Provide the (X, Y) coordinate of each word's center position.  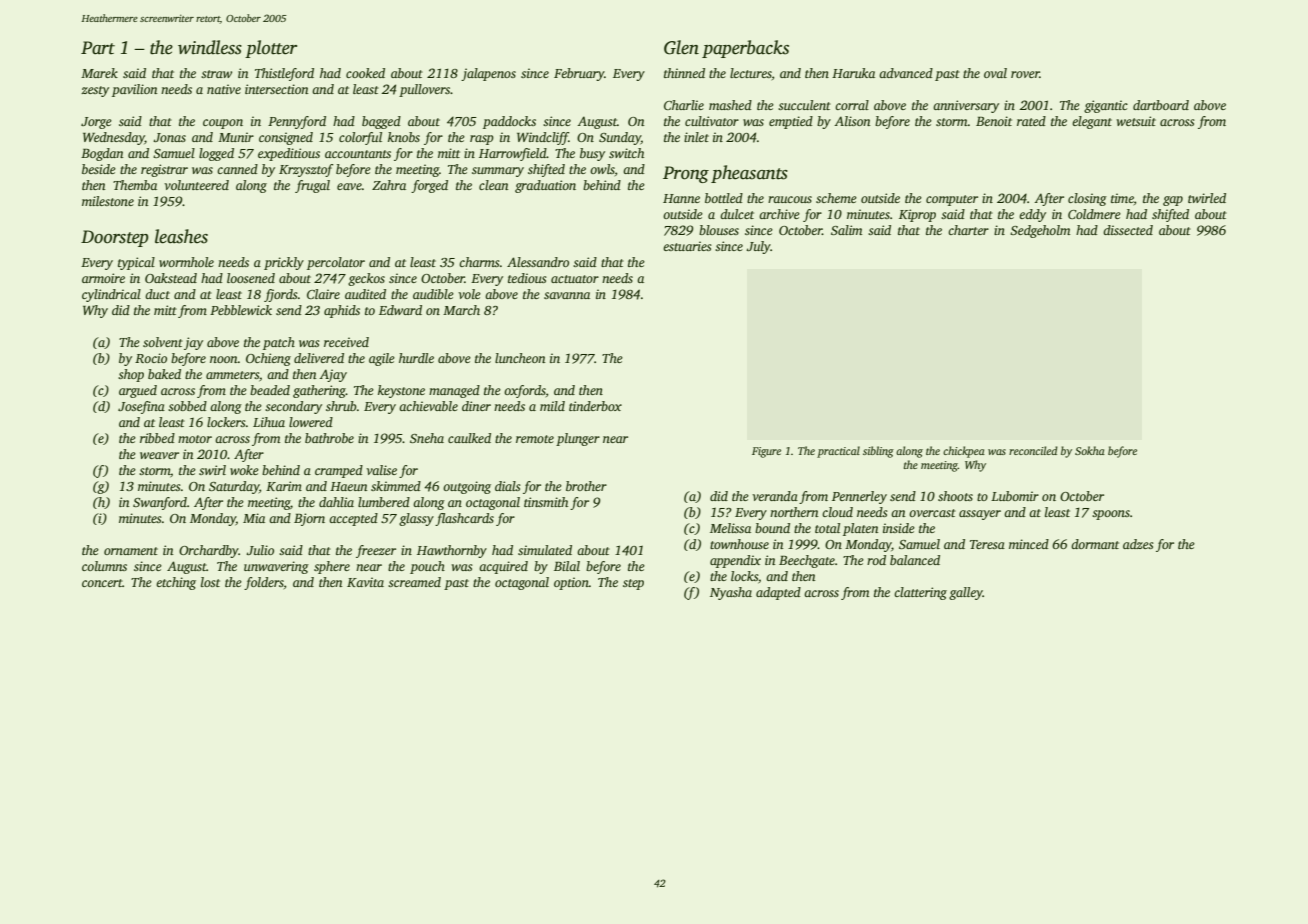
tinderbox (595, 406)
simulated (545, 550)
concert (102, 583)
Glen (681, 47)
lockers (226, 422)
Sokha (1090, 450)
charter (968, 230)
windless (210, 47)
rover (1025, 74)
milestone (108, 201)
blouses (719, 230)
